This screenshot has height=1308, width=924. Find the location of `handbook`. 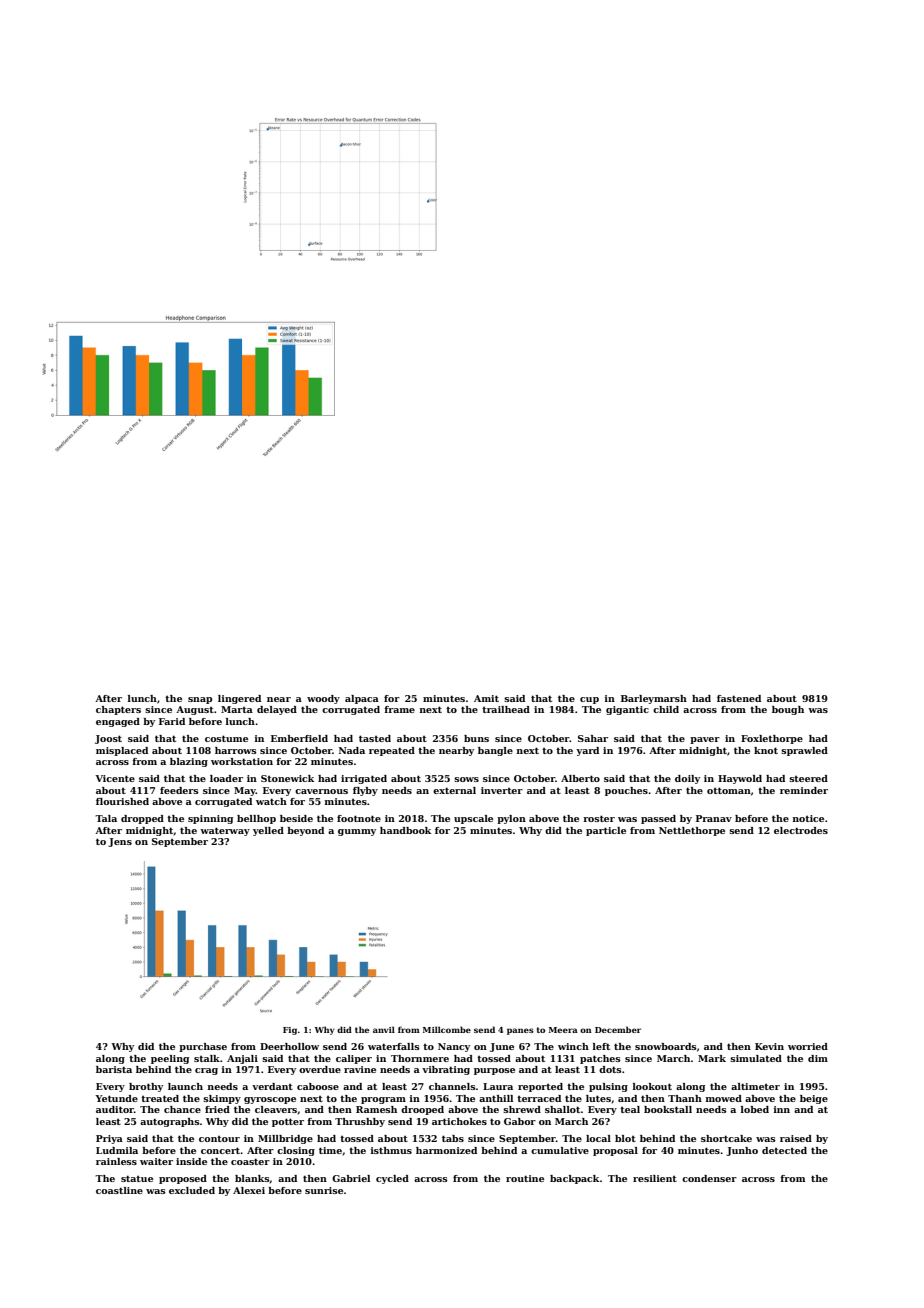

handbook is located at coordinates (405, 830).
